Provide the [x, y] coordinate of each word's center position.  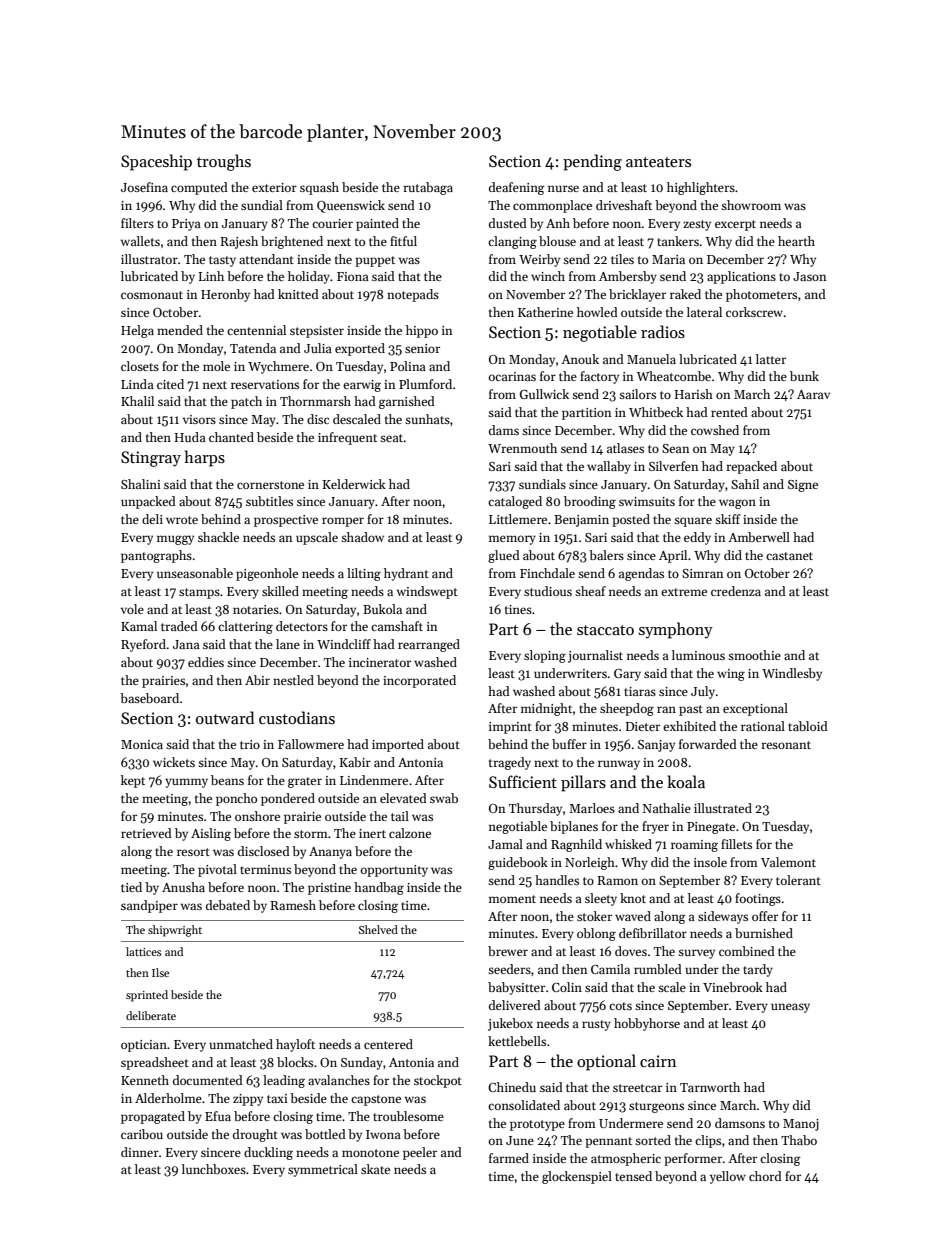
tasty [222, 261]
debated [228, 905]
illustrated [723, 808]
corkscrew [754, 312]
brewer [508, 951]
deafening [517, 188]
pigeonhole [267, 574]
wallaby [609, 467]
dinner [140, 1152]
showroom [751, 205]
